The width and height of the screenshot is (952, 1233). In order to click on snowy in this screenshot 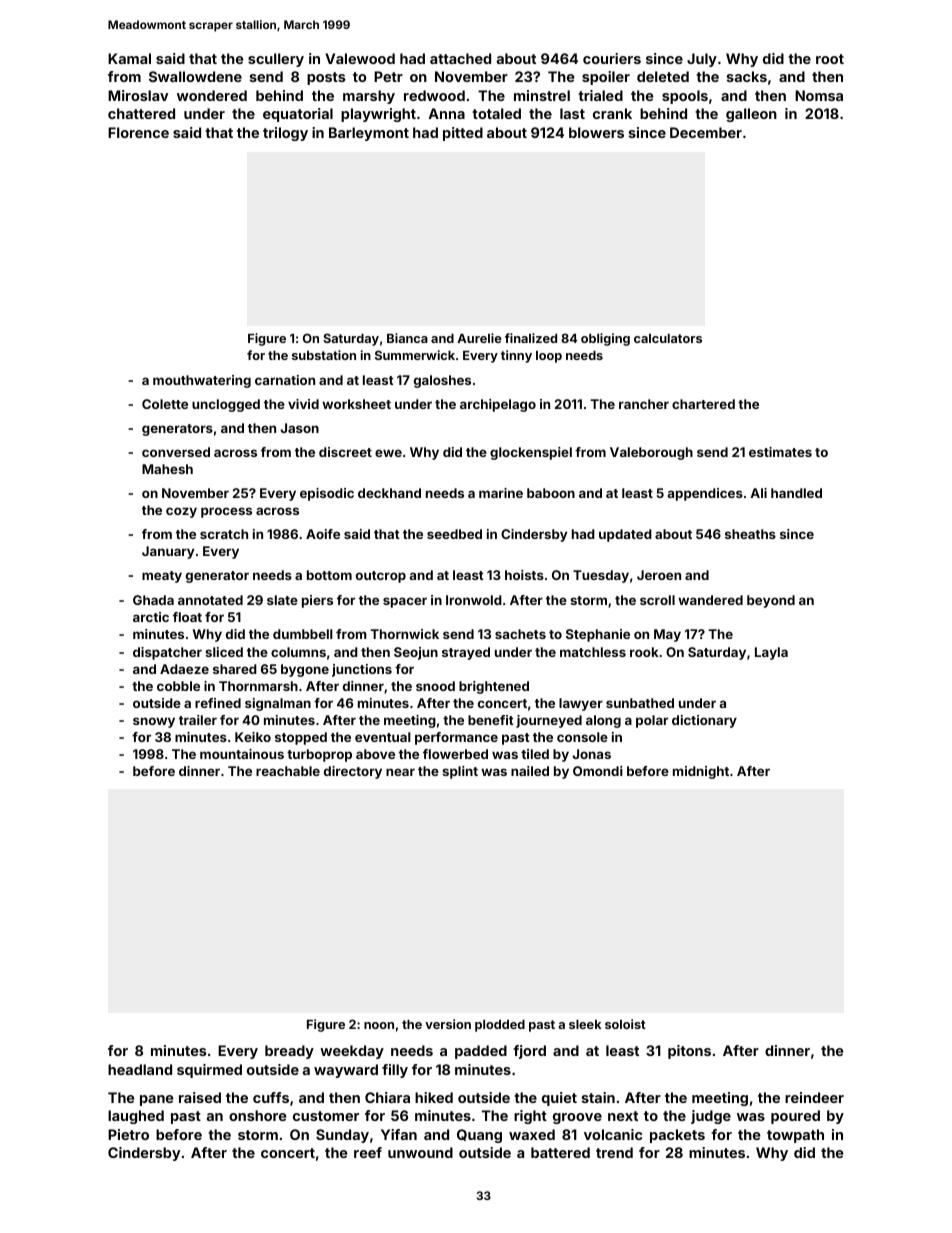, I will do `click(154, 722)`.
